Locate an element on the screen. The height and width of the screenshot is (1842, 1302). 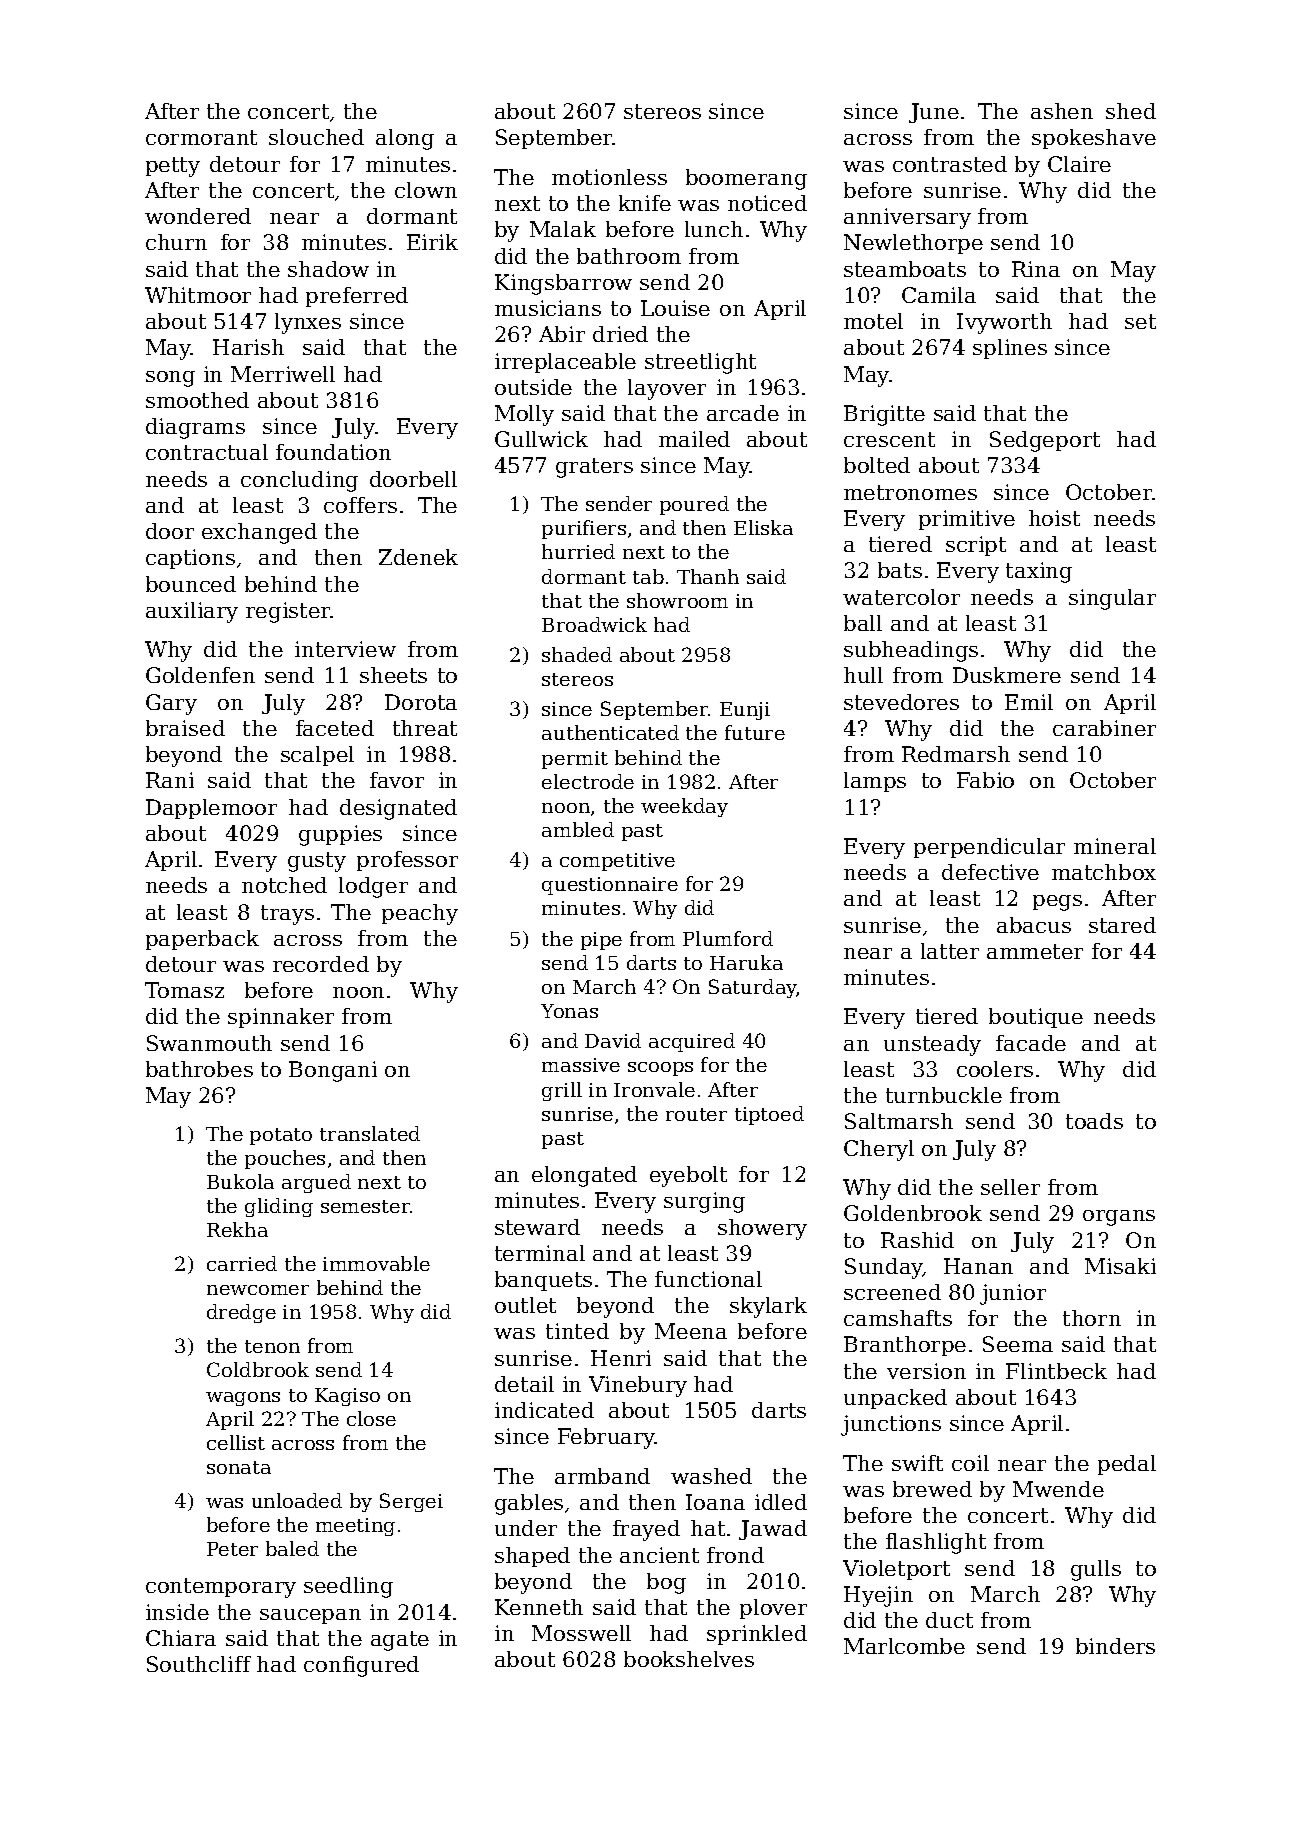
Rani is located at coordinates (170, 780).
